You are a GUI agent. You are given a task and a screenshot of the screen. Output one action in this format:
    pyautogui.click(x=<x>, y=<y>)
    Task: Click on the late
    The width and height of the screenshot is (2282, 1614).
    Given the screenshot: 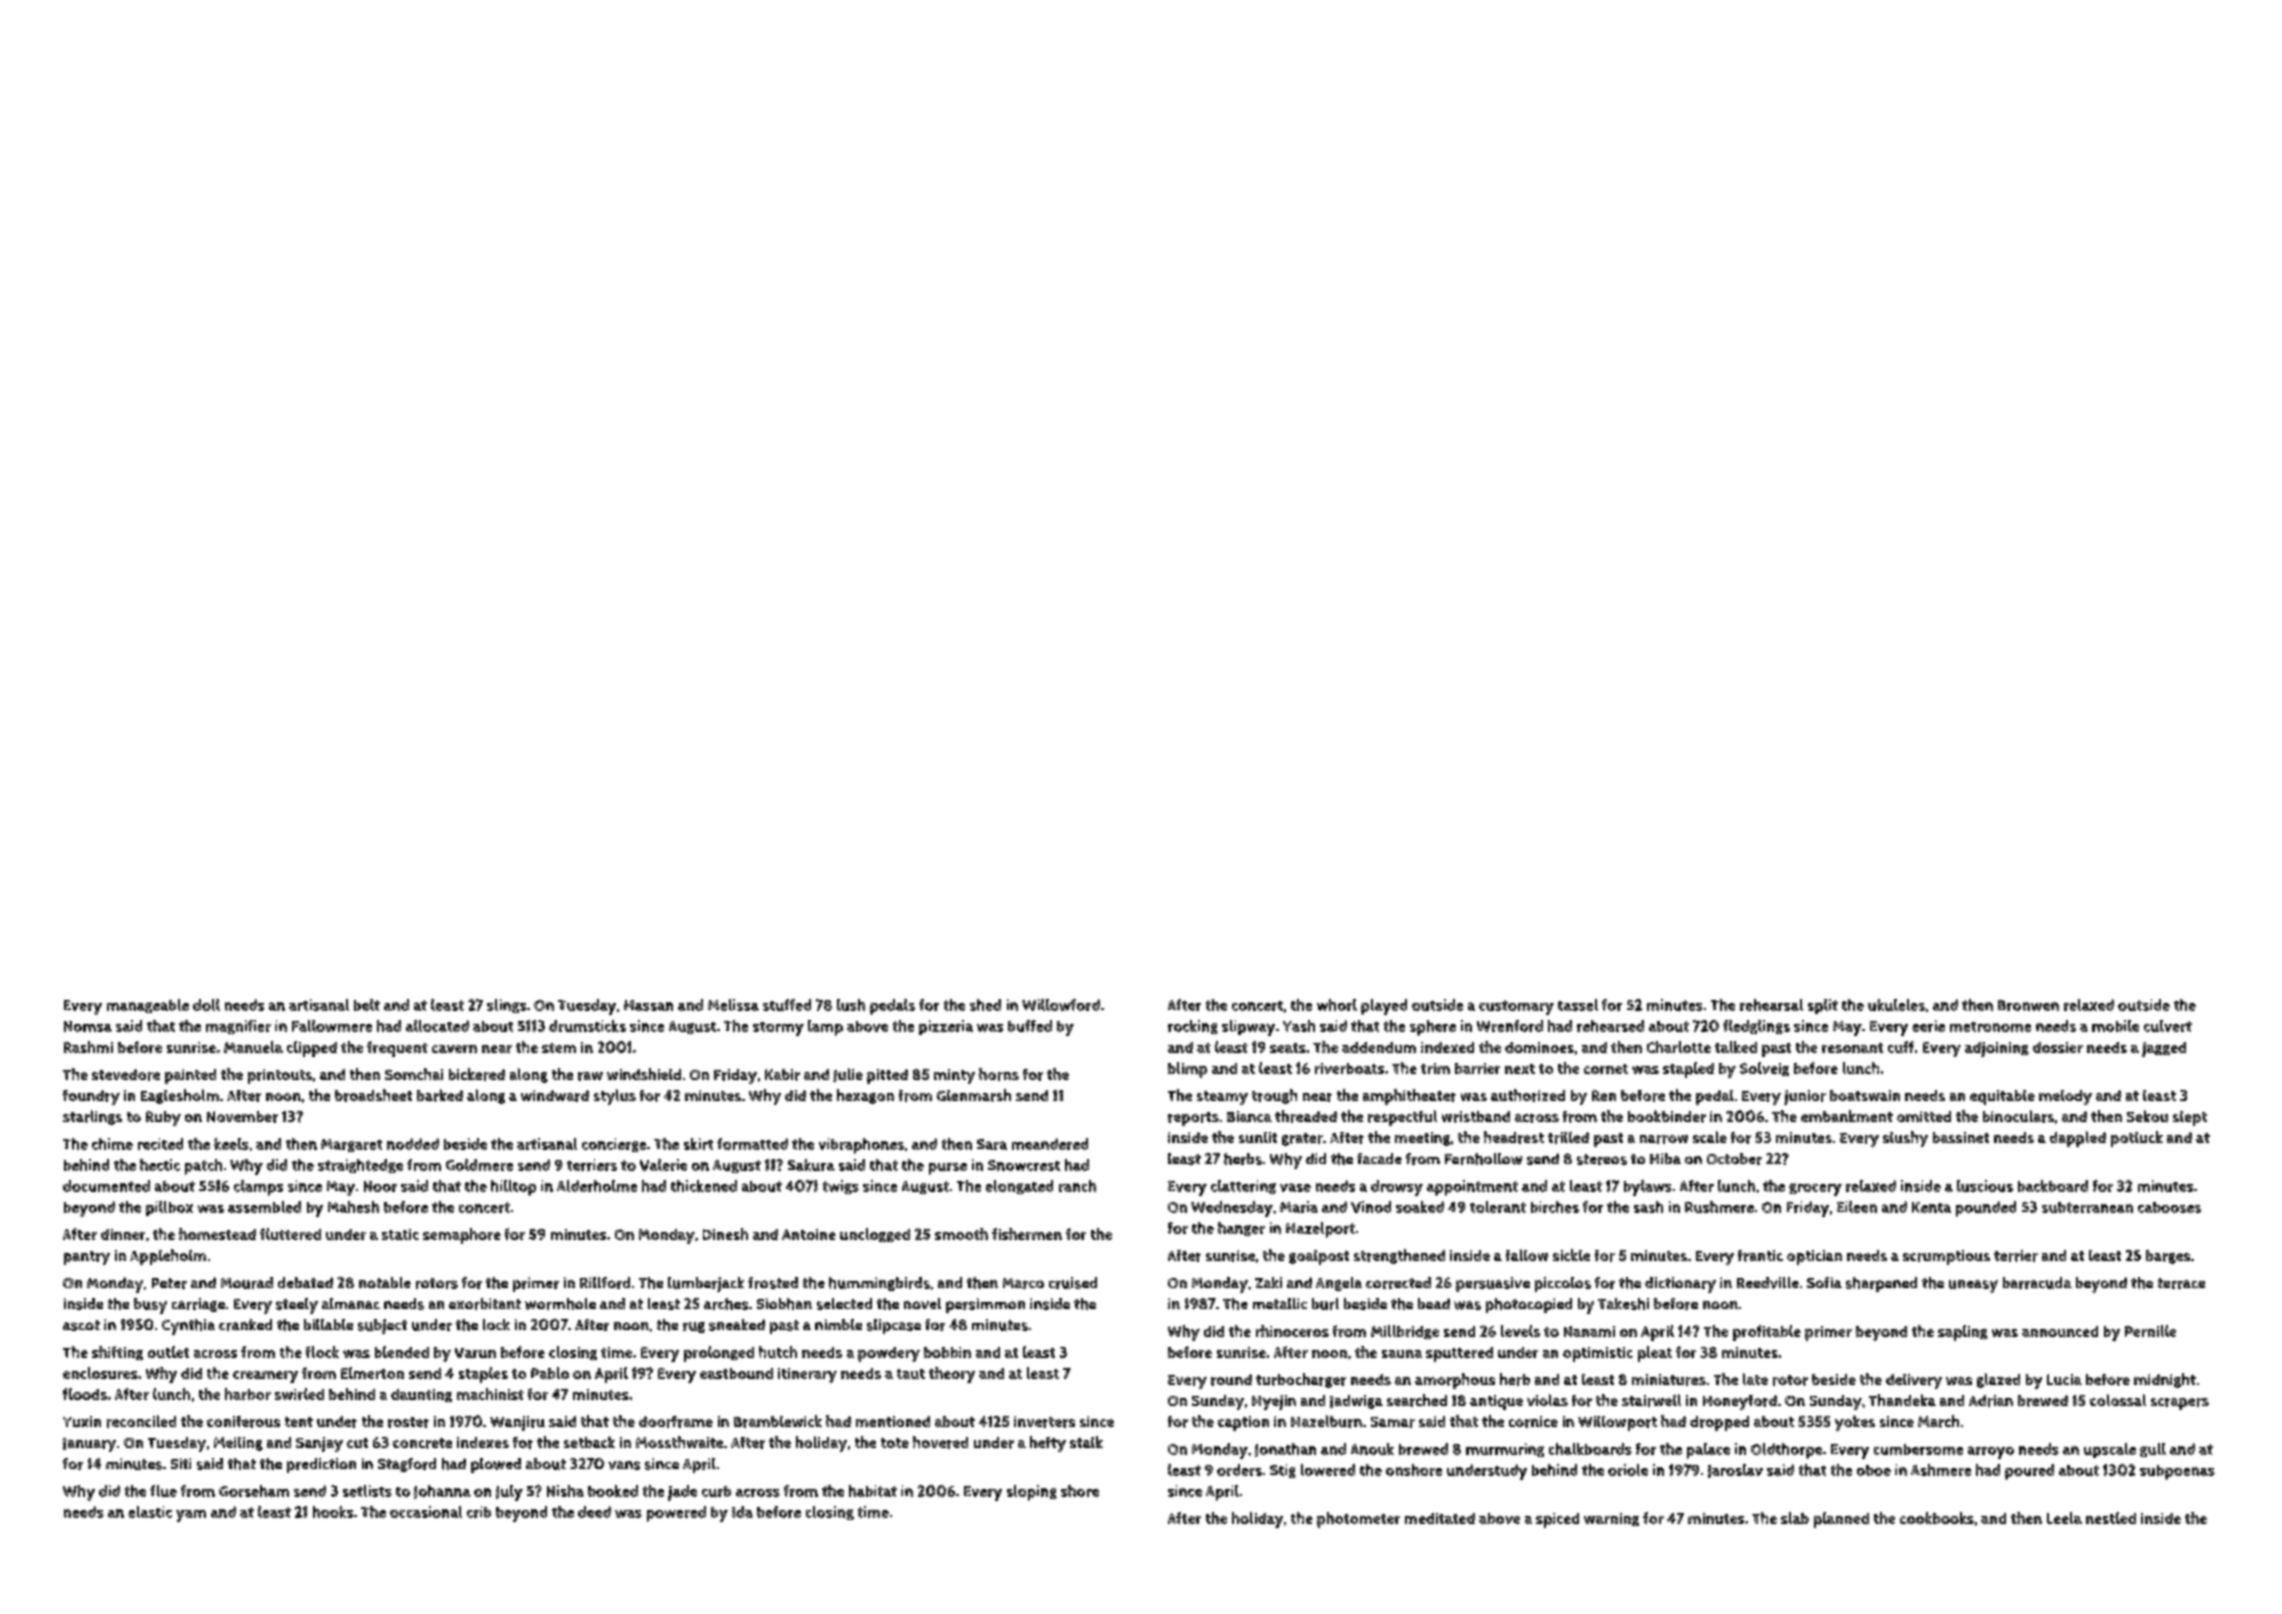 What is the action you would take?
    pyautogui.click(x=1755, y=1379)
